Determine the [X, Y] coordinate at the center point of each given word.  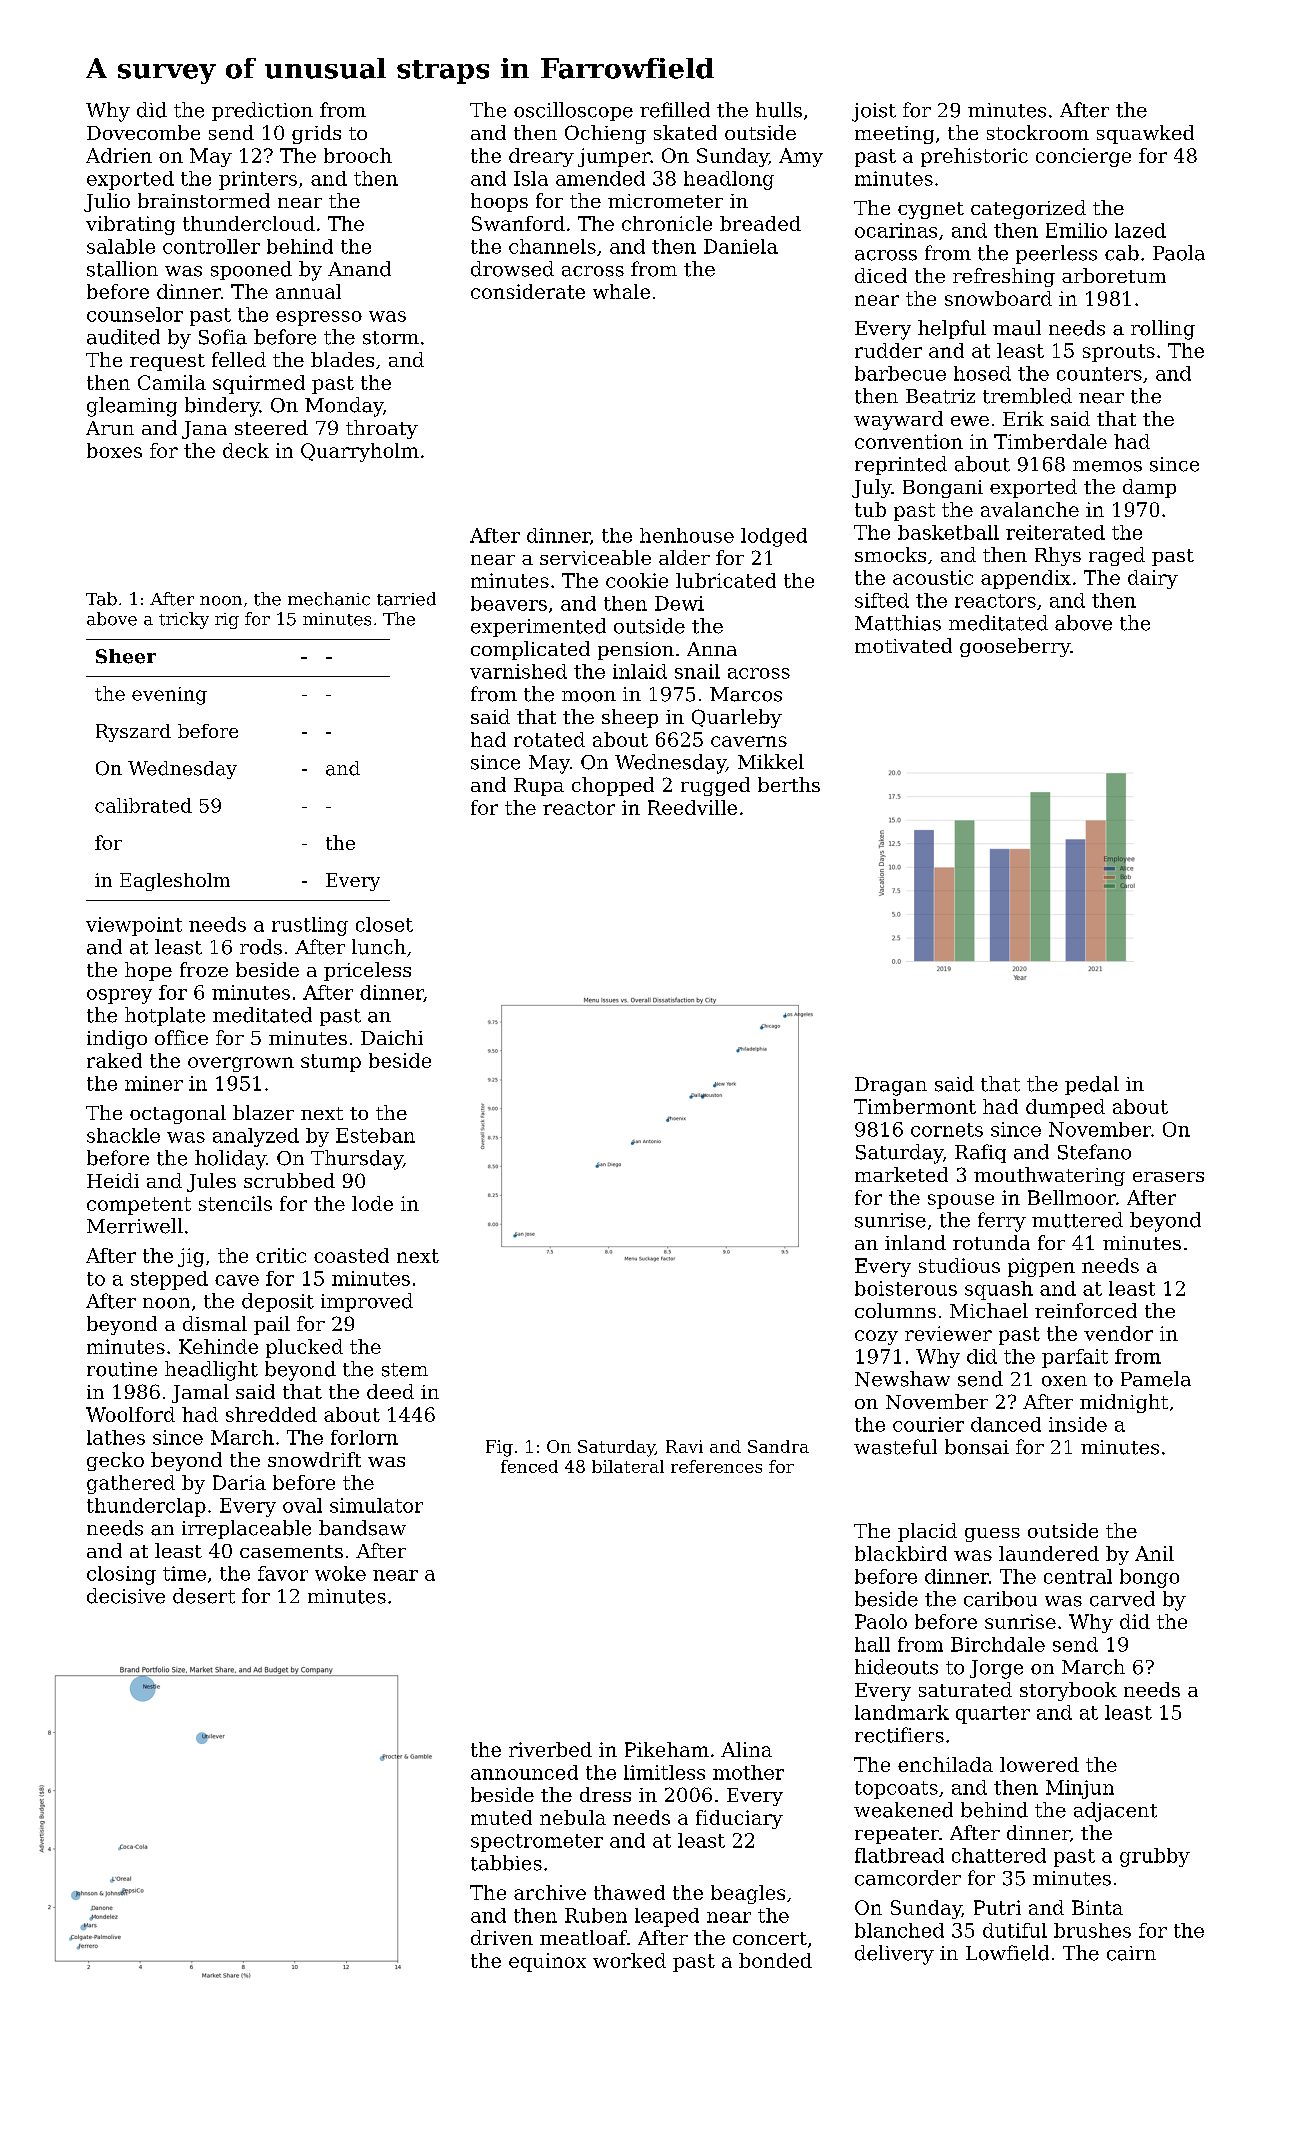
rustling [310, 926]
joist [874, 112]
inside [1078, 1424]
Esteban [375, 1135]
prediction [262, 111]
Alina [746, 1749]
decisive [126, 1596]
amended [600, 178]
